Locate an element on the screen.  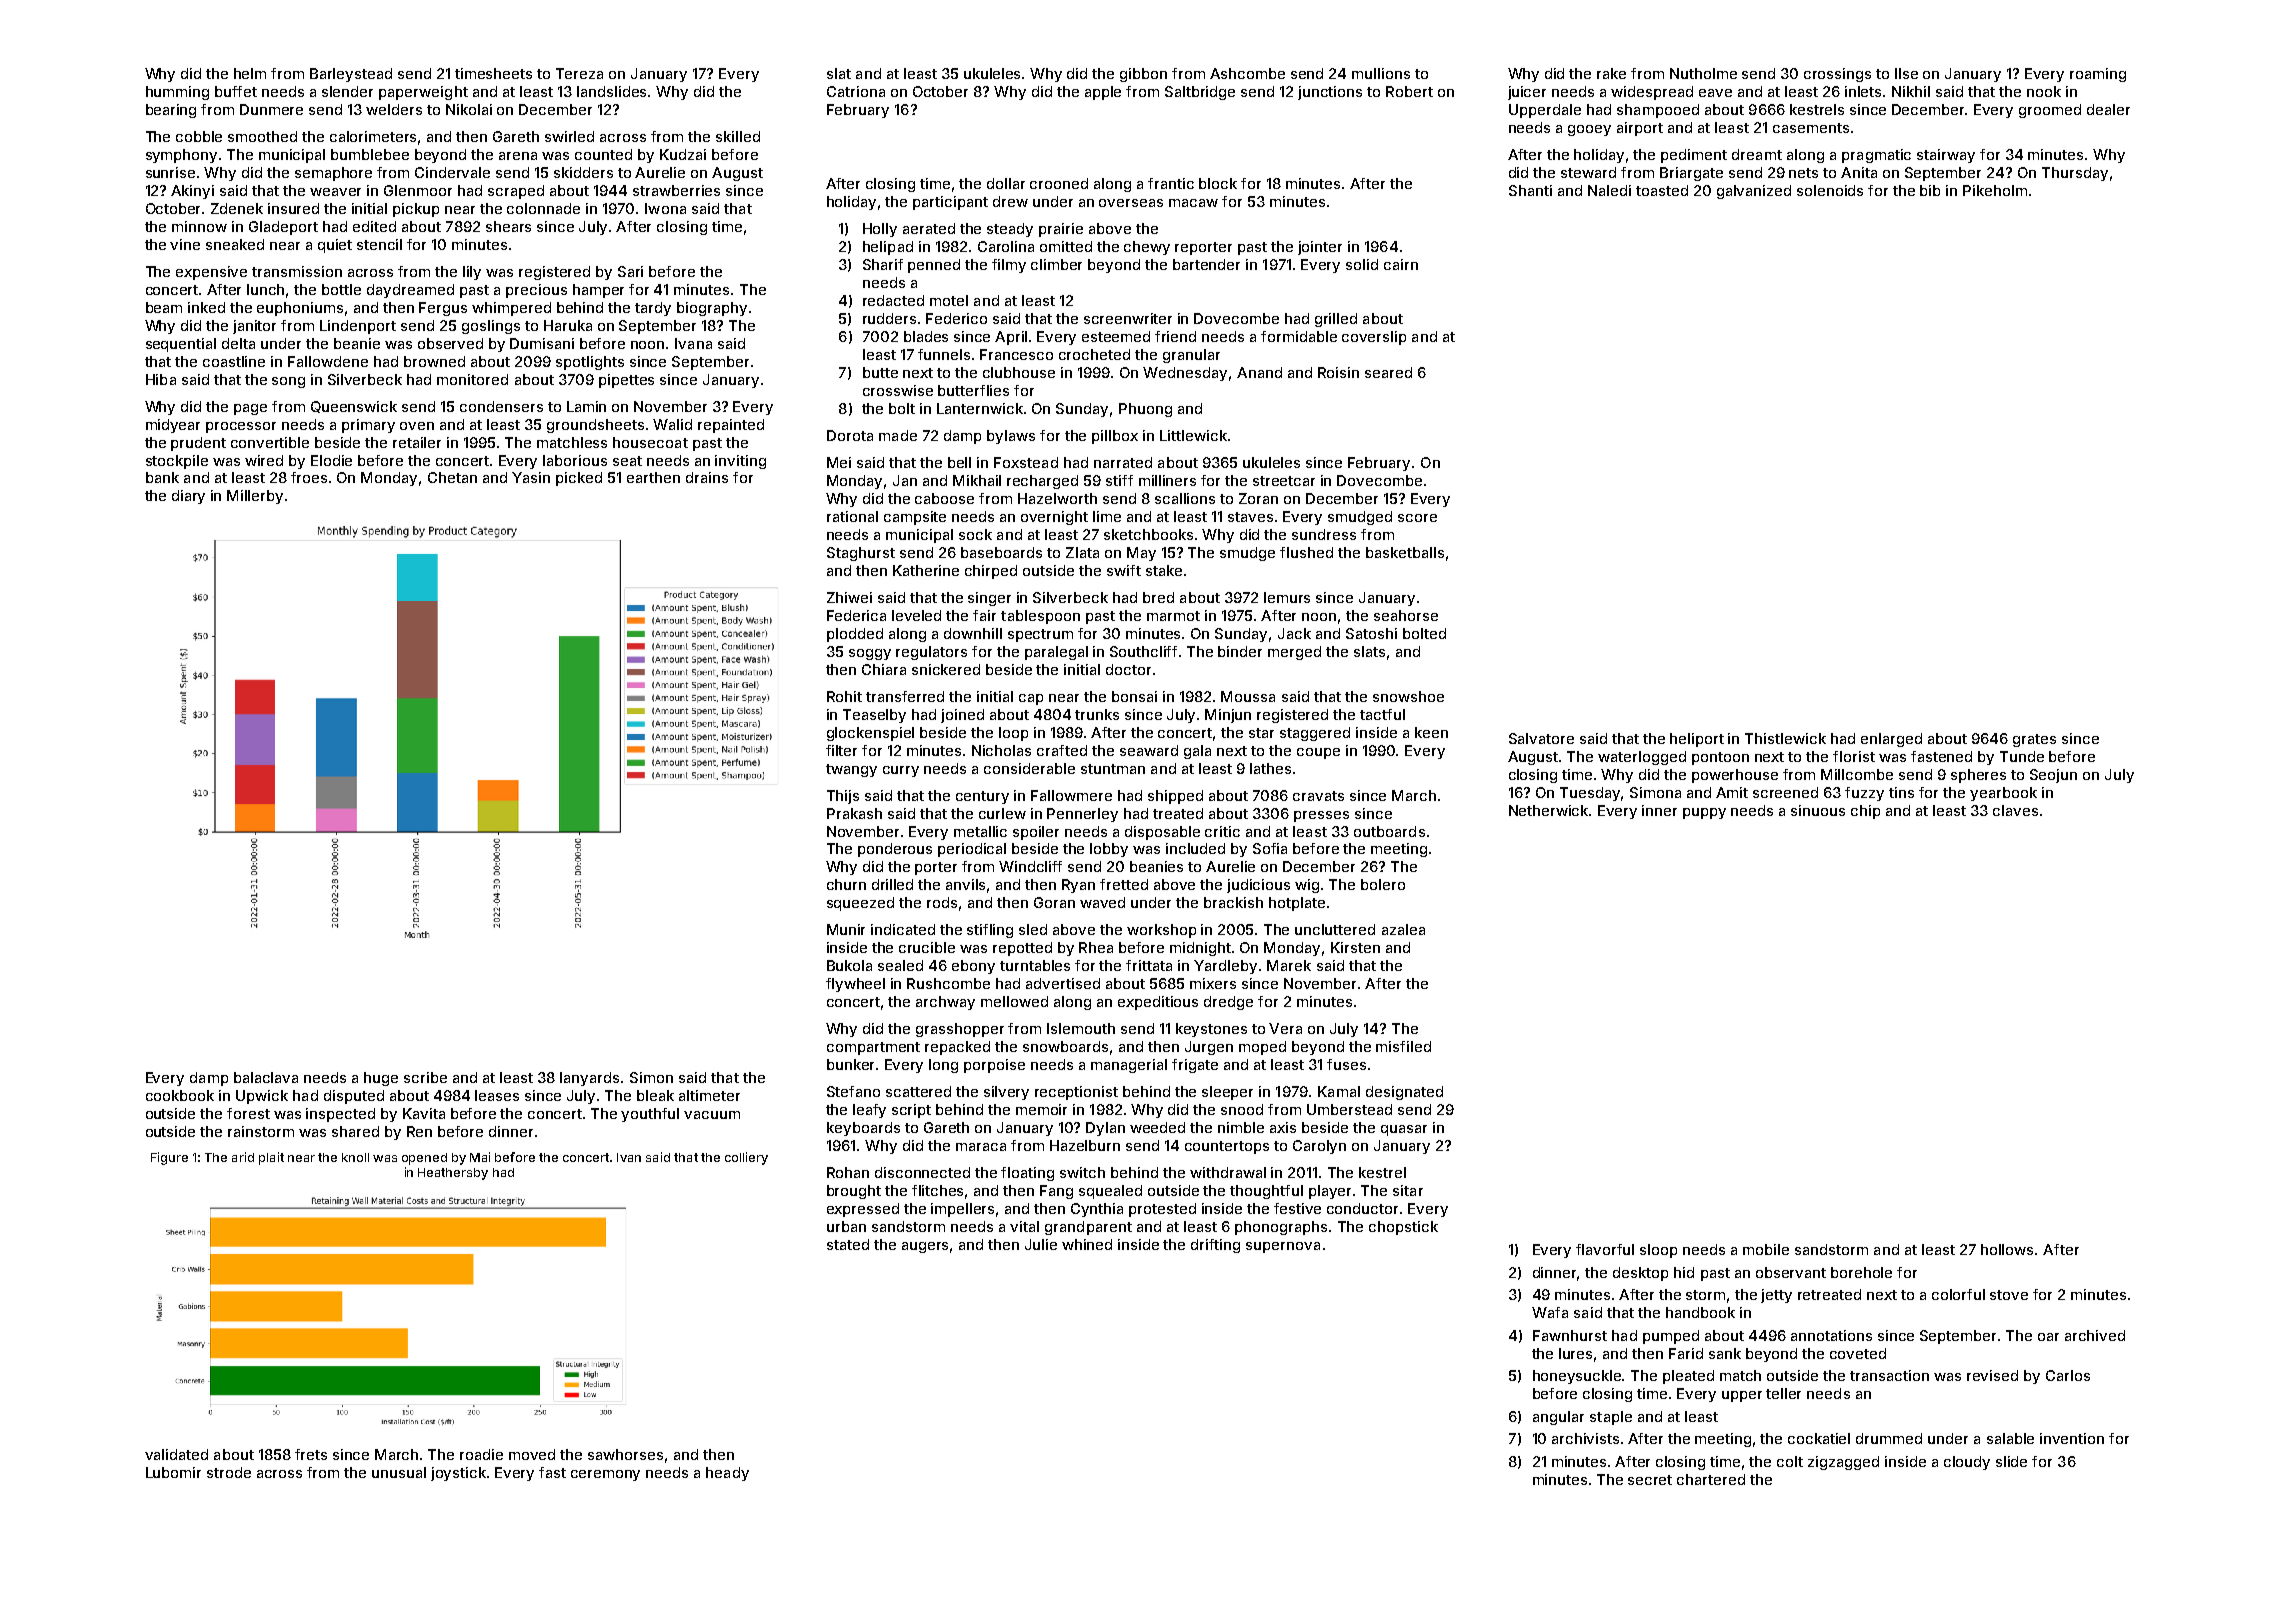
balaclava is located at coordinates (266, 1077).
